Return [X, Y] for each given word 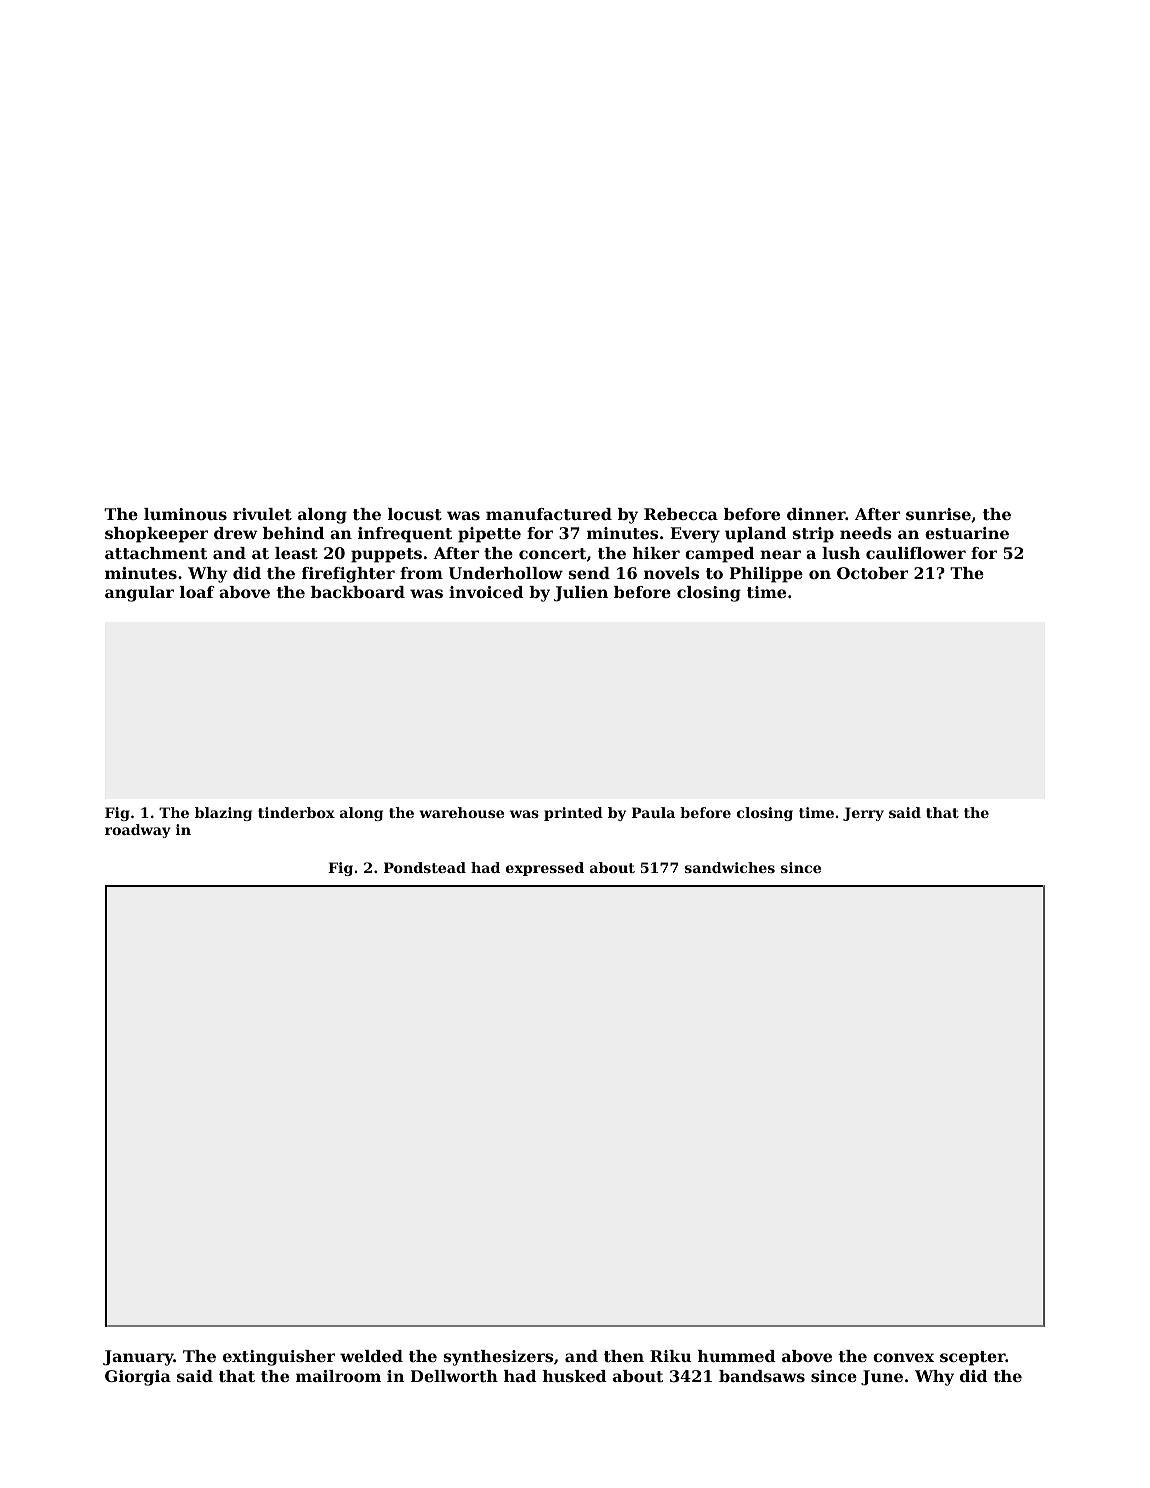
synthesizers [498, 1358]
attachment [156, 553]
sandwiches [730, 867]
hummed [737, 1356]
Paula [653, 812]
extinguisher [279, 1358]
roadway [138, 831]
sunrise [938, 514]
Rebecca [681, 514]
